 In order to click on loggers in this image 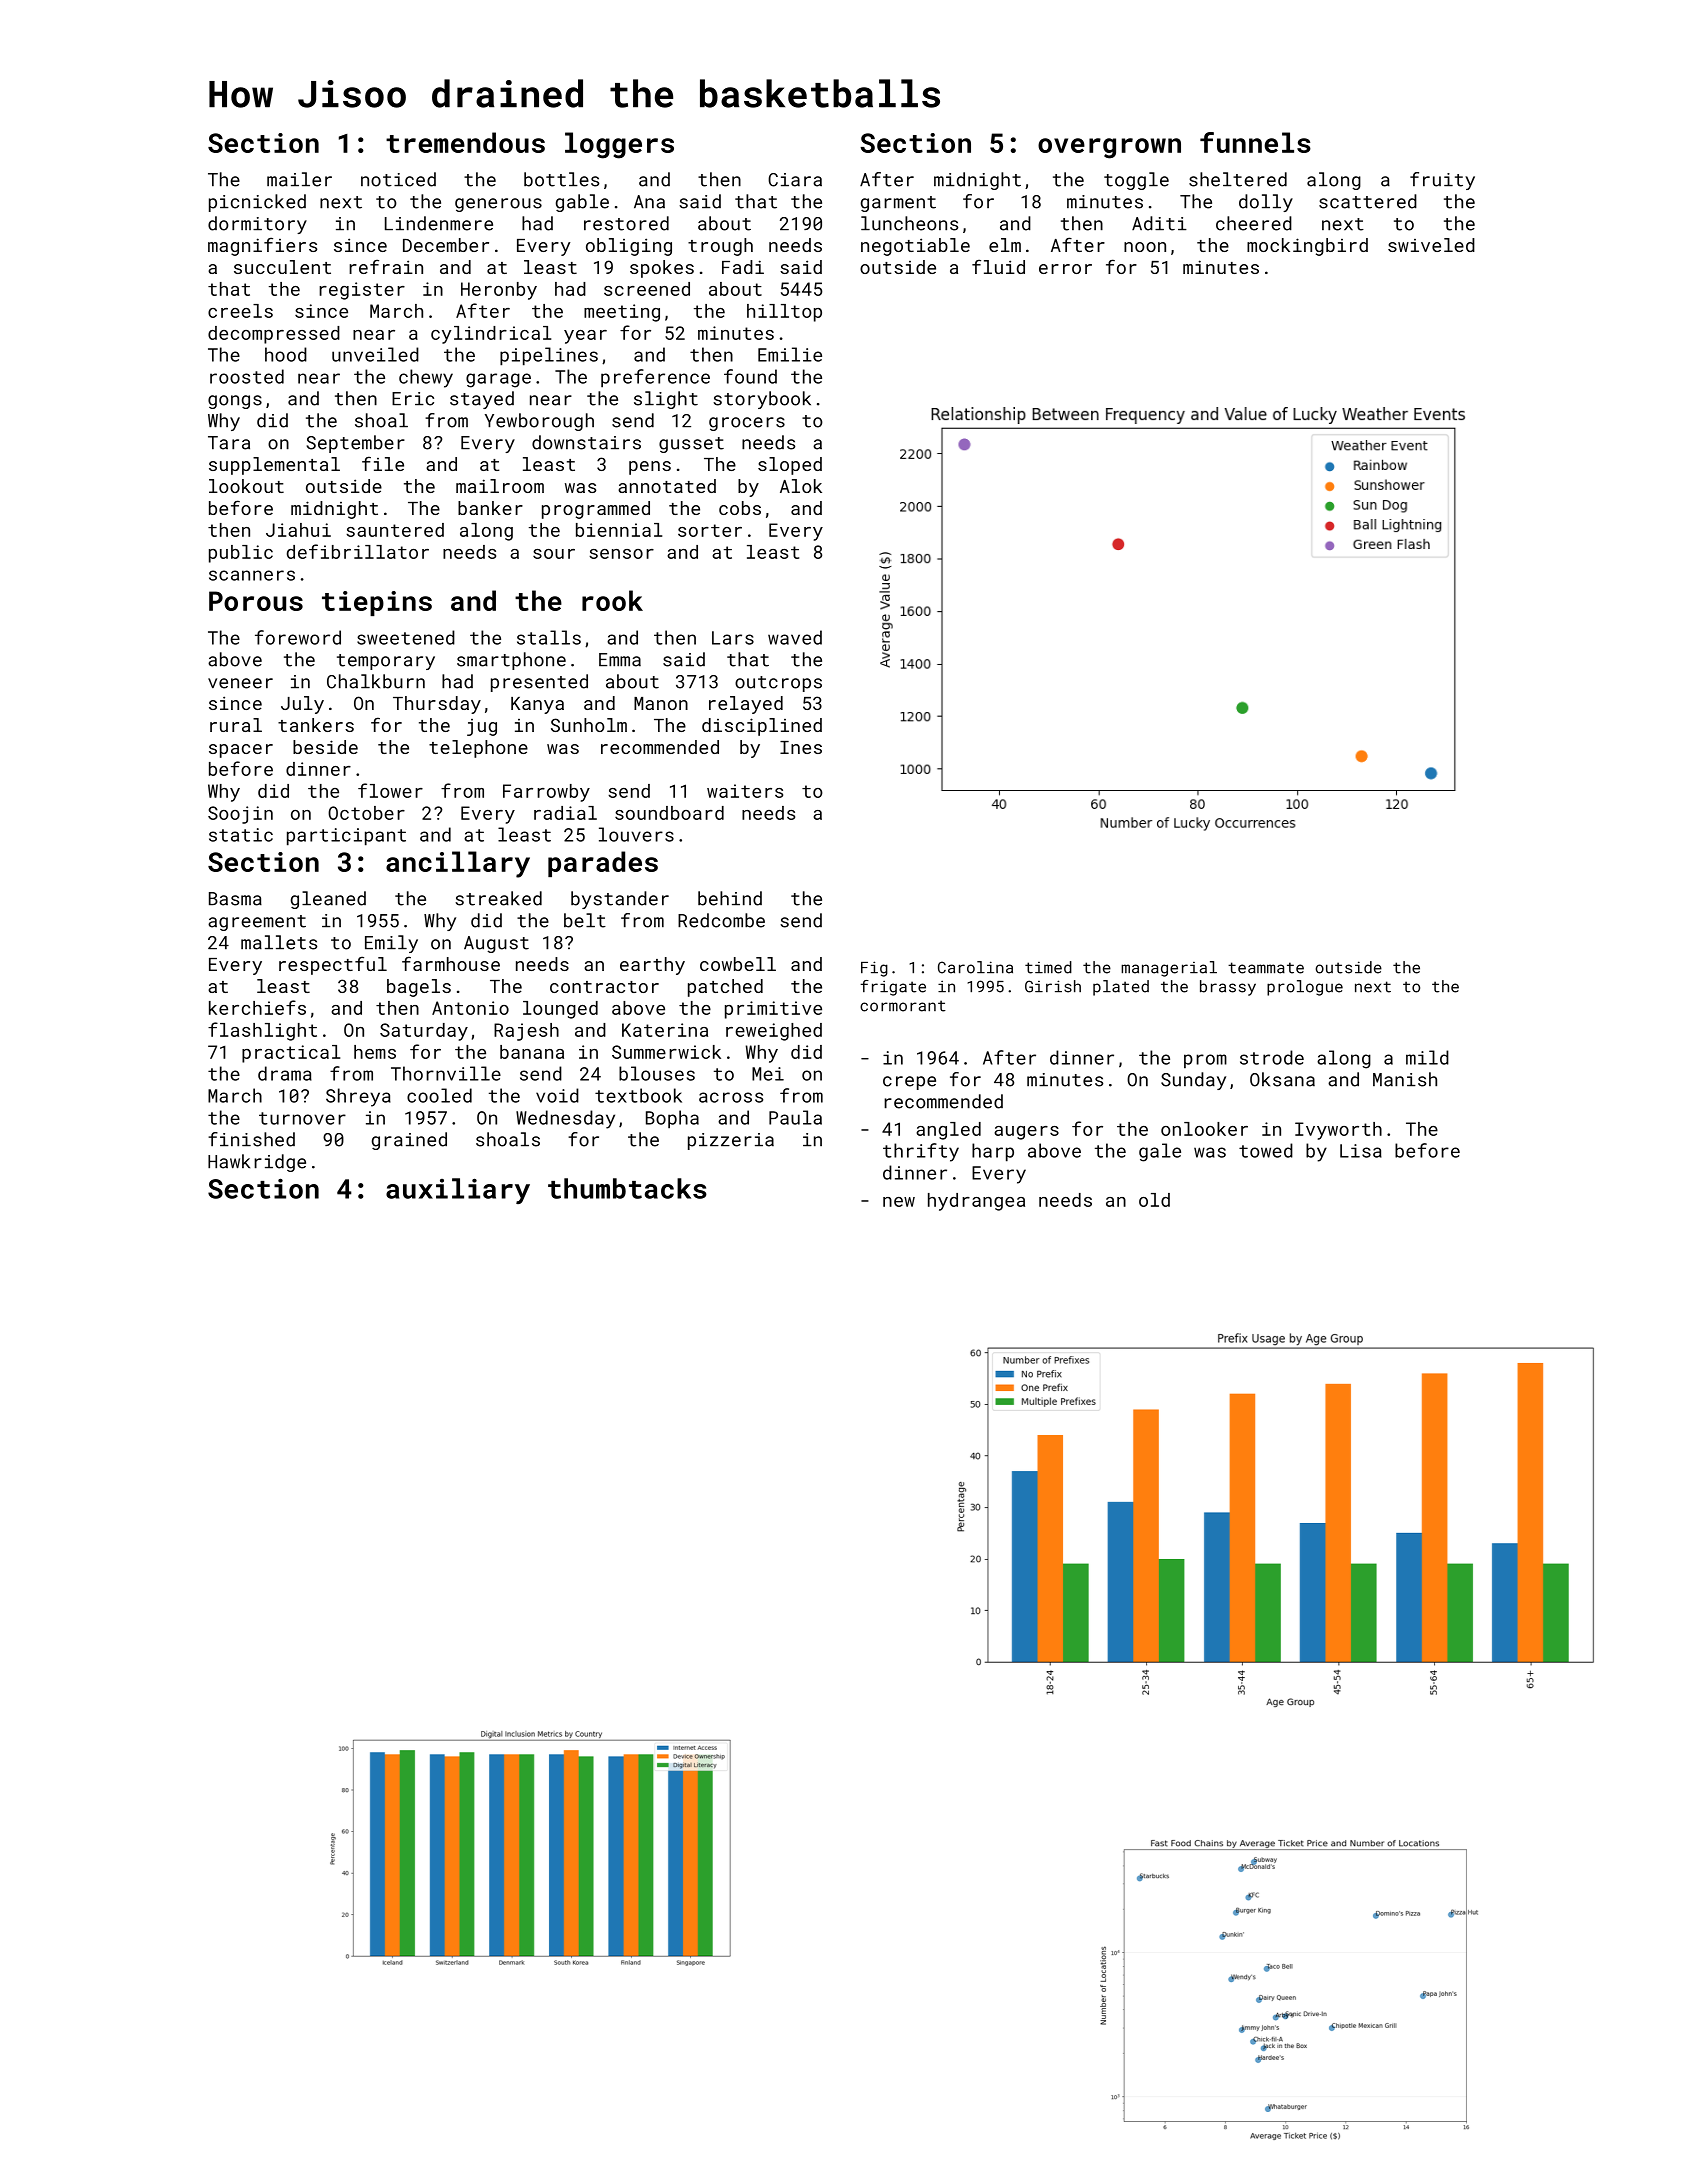, I will do `click(619, 145)`.
